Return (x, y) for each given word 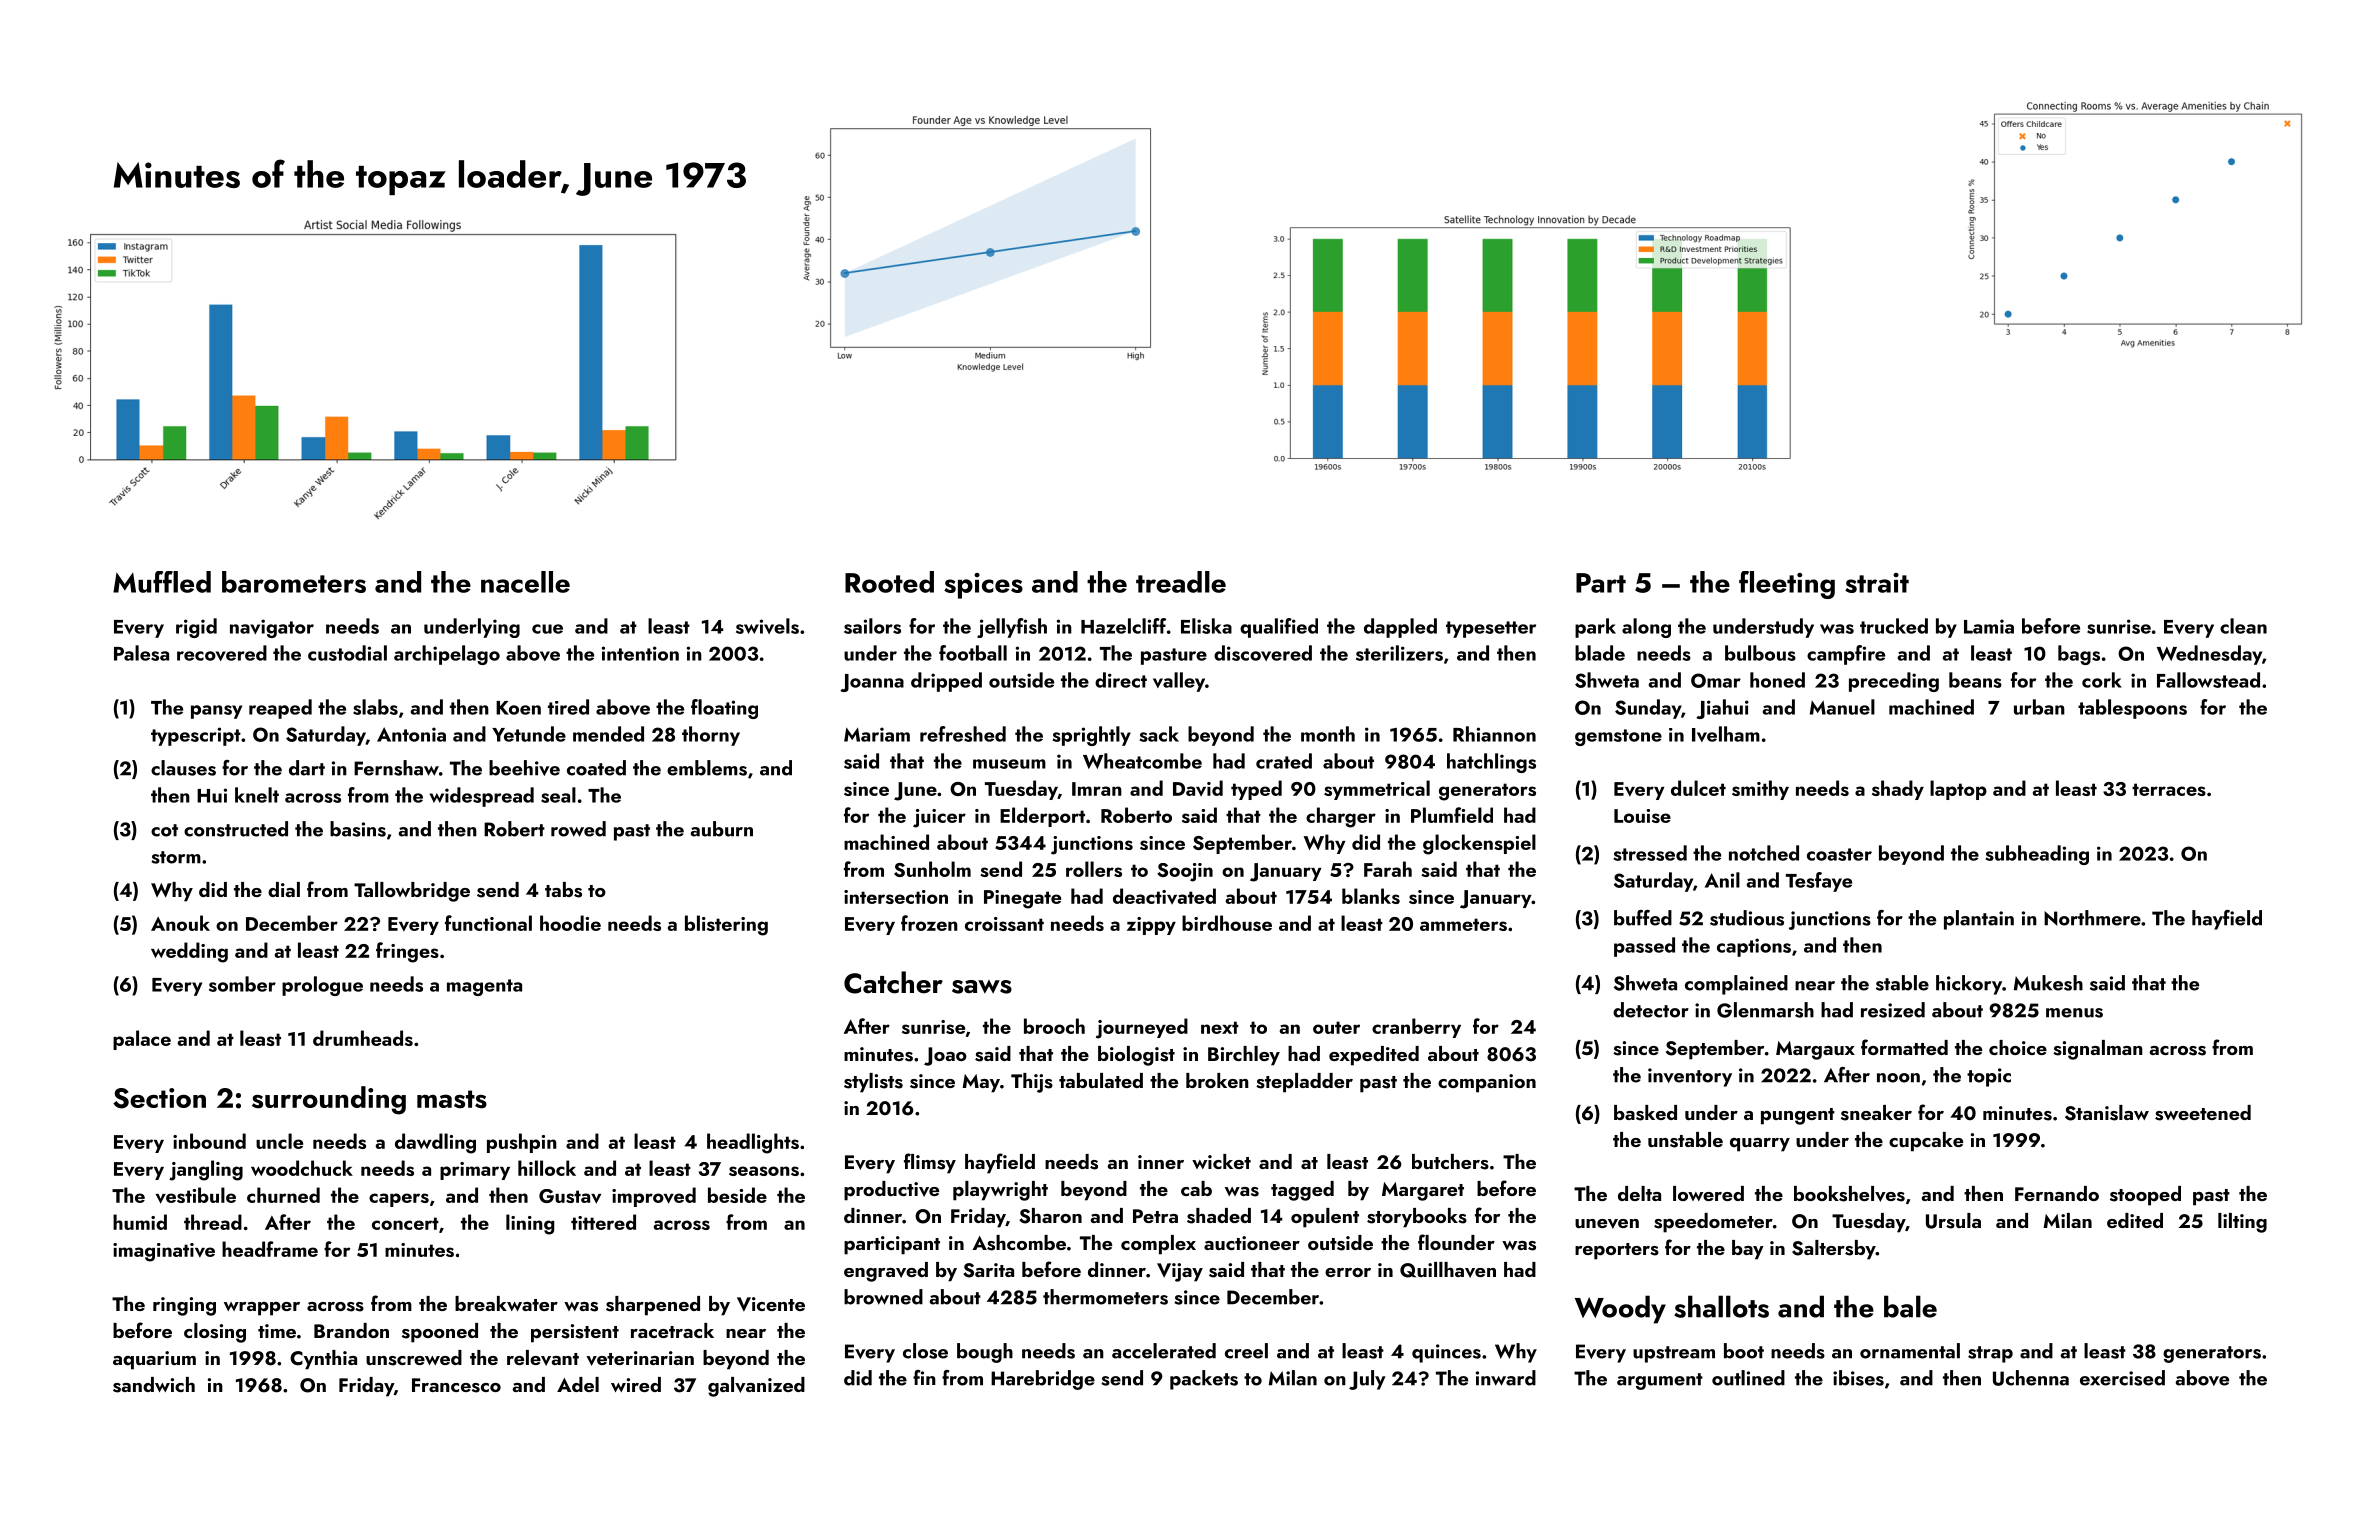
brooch (1054, 1026)
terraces (2169, 789)
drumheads (363, 1038)
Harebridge (1043, 1380)
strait (1877, 583)
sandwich (154, 1385)
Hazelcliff (1123, 626)
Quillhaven (1448, 1270)
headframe (270, 1249)
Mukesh (2048, 983)
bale (1910, 1306)
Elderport (1042, 817)
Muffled (162, 582)
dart (307, 768)
